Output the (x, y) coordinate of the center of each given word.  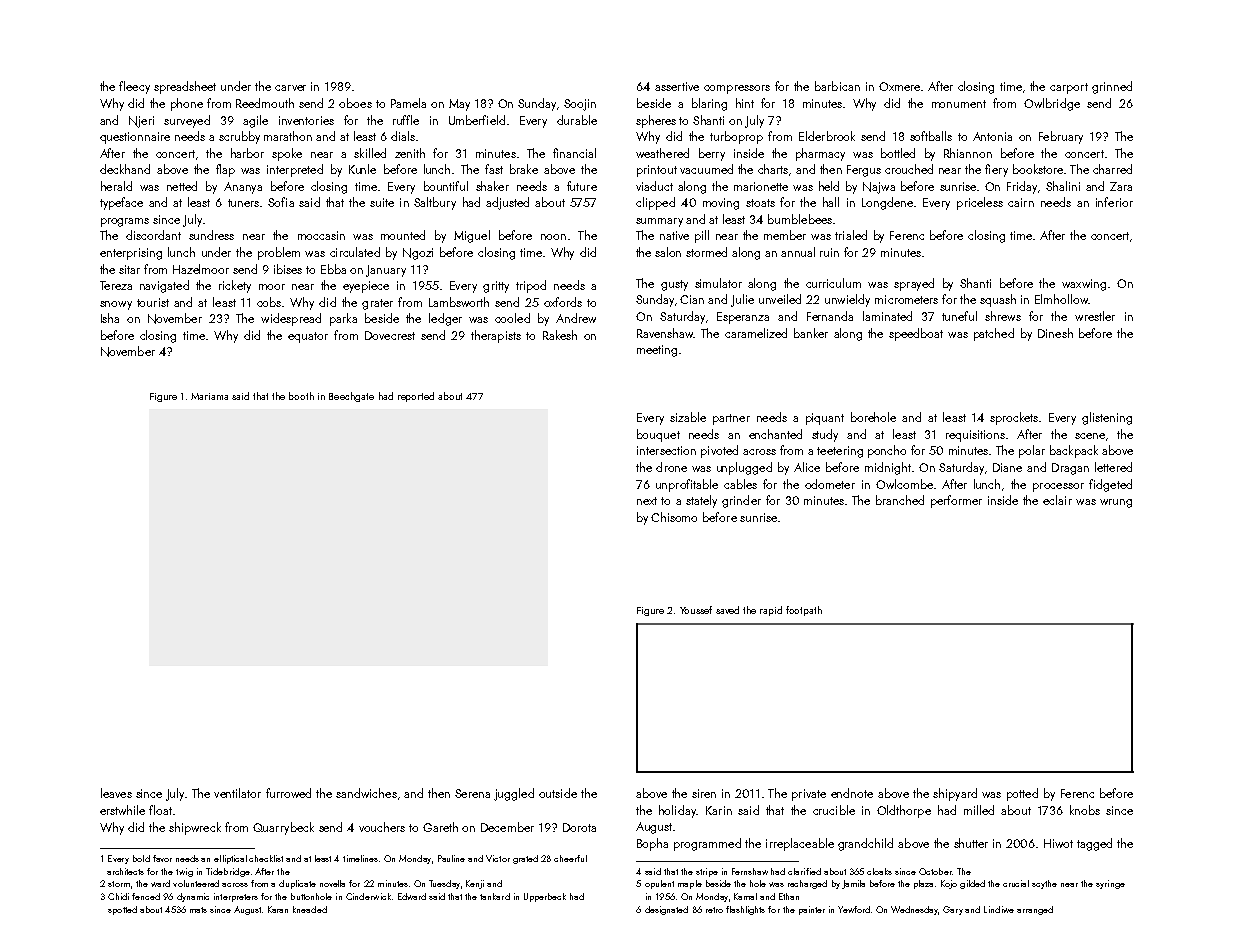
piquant (825, 419)
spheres (656, 121)
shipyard (955, 794)
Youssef (696, 610)
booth (301, 396)
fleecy (134, 87)
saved (727, 610)
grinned (1112, 87)
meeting (657, 351)
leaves (116, 793)
